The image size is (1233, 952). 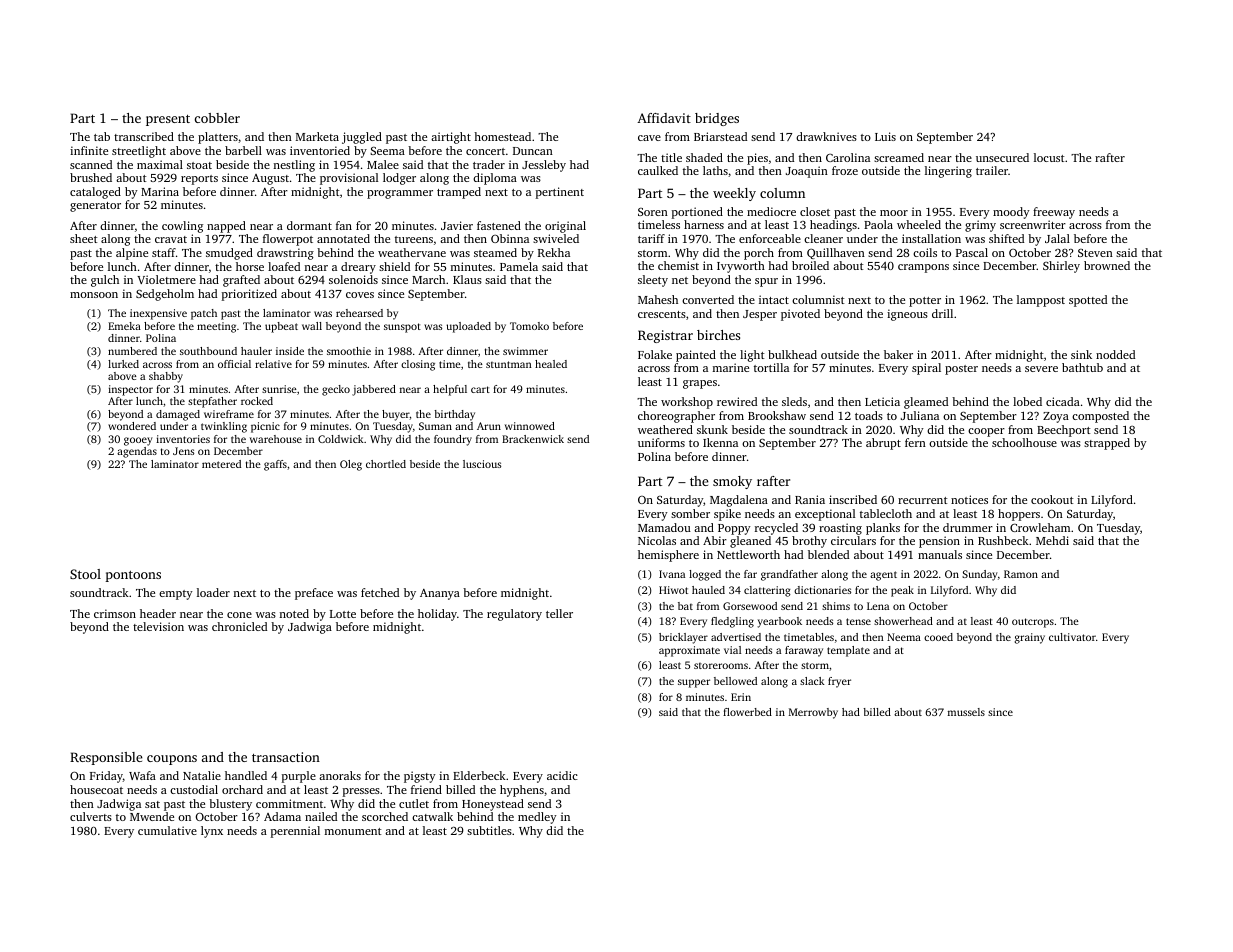 I want to click on fetched, so click(x=380, y=592).
